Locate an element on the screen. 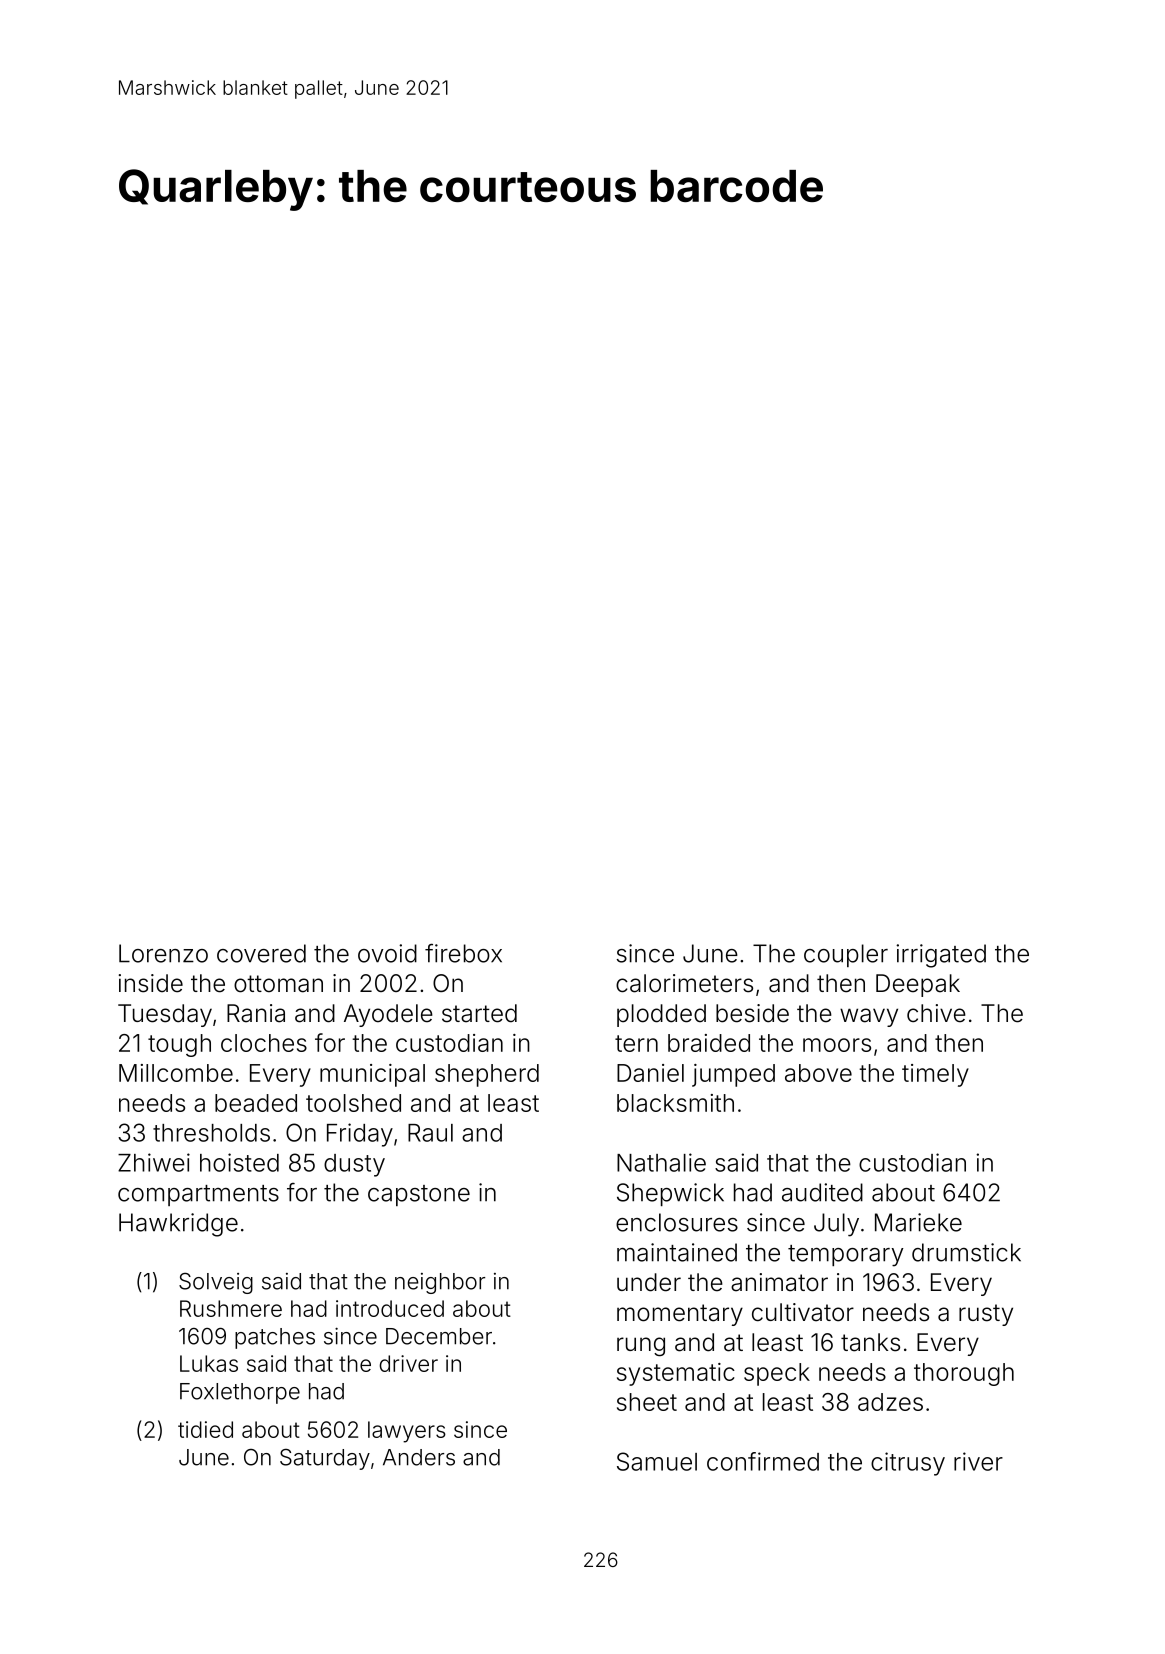  Lorenzo is located at coordinates (163, 953).
